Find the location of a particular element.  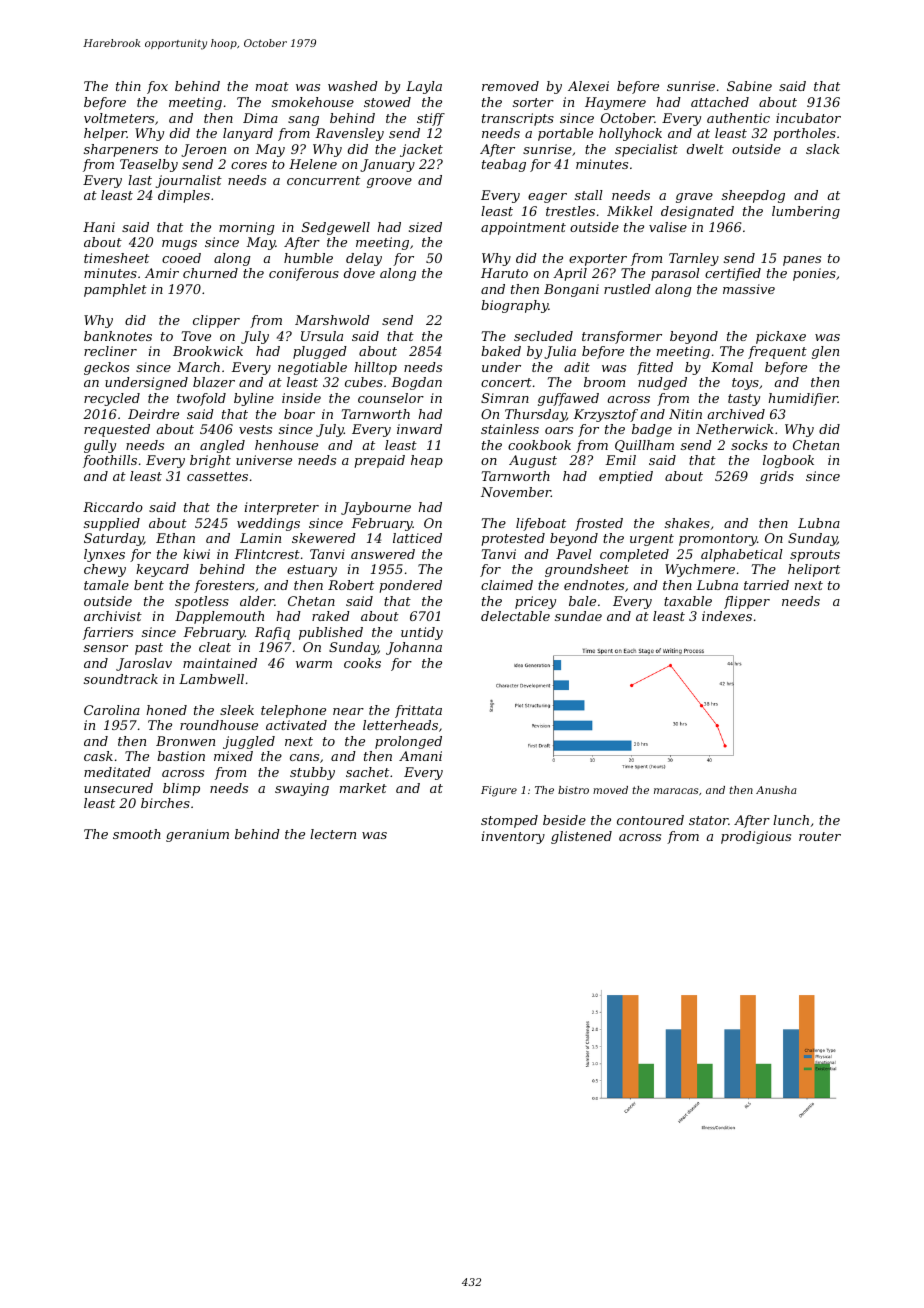

fox is located at coordinates (157, 87).
